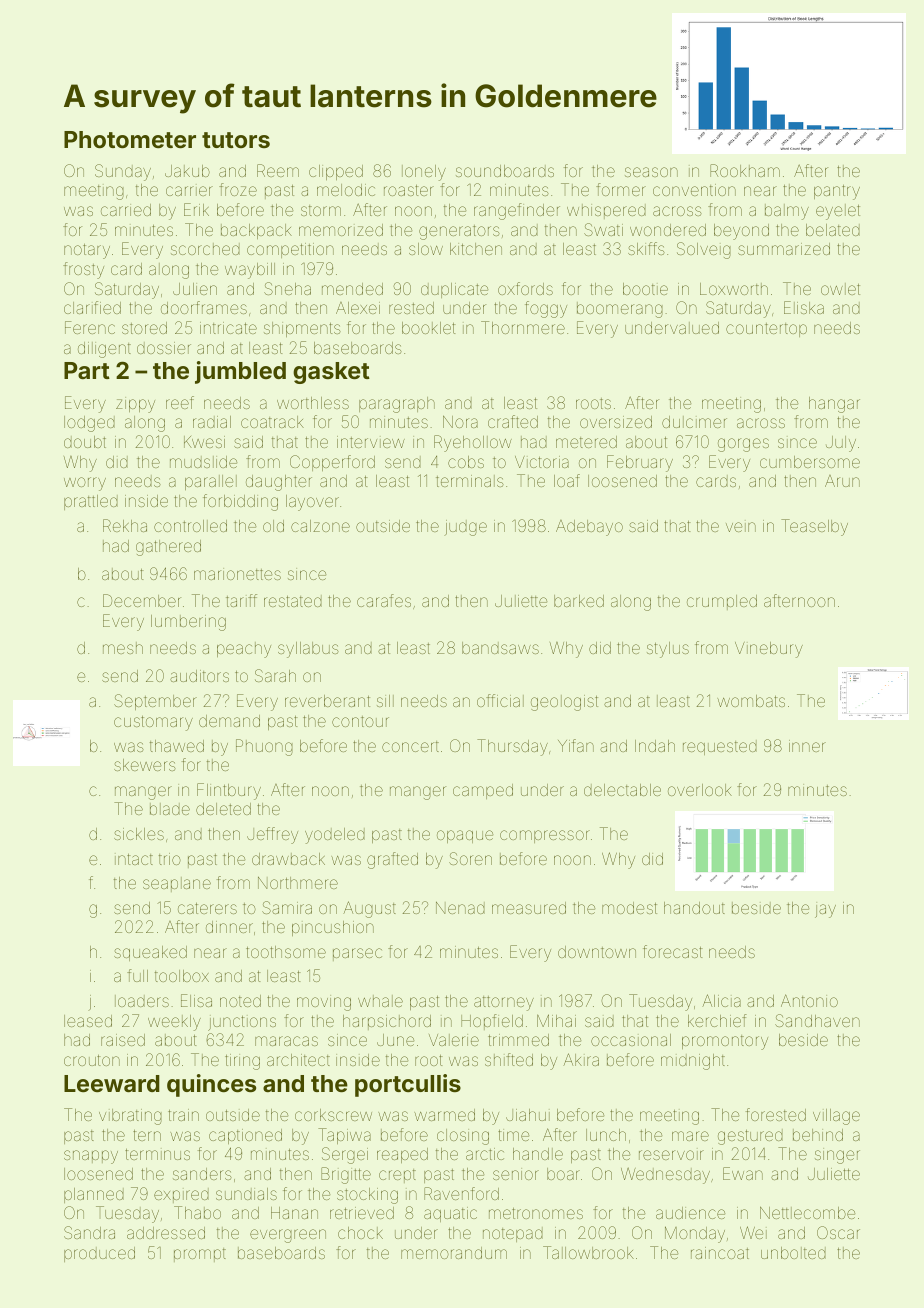 This screenshot has width=924, height=1308. What do you see at coordinates (236, 140) in the screenshot?
I see `tutors` at bounding box center [236, 140].
